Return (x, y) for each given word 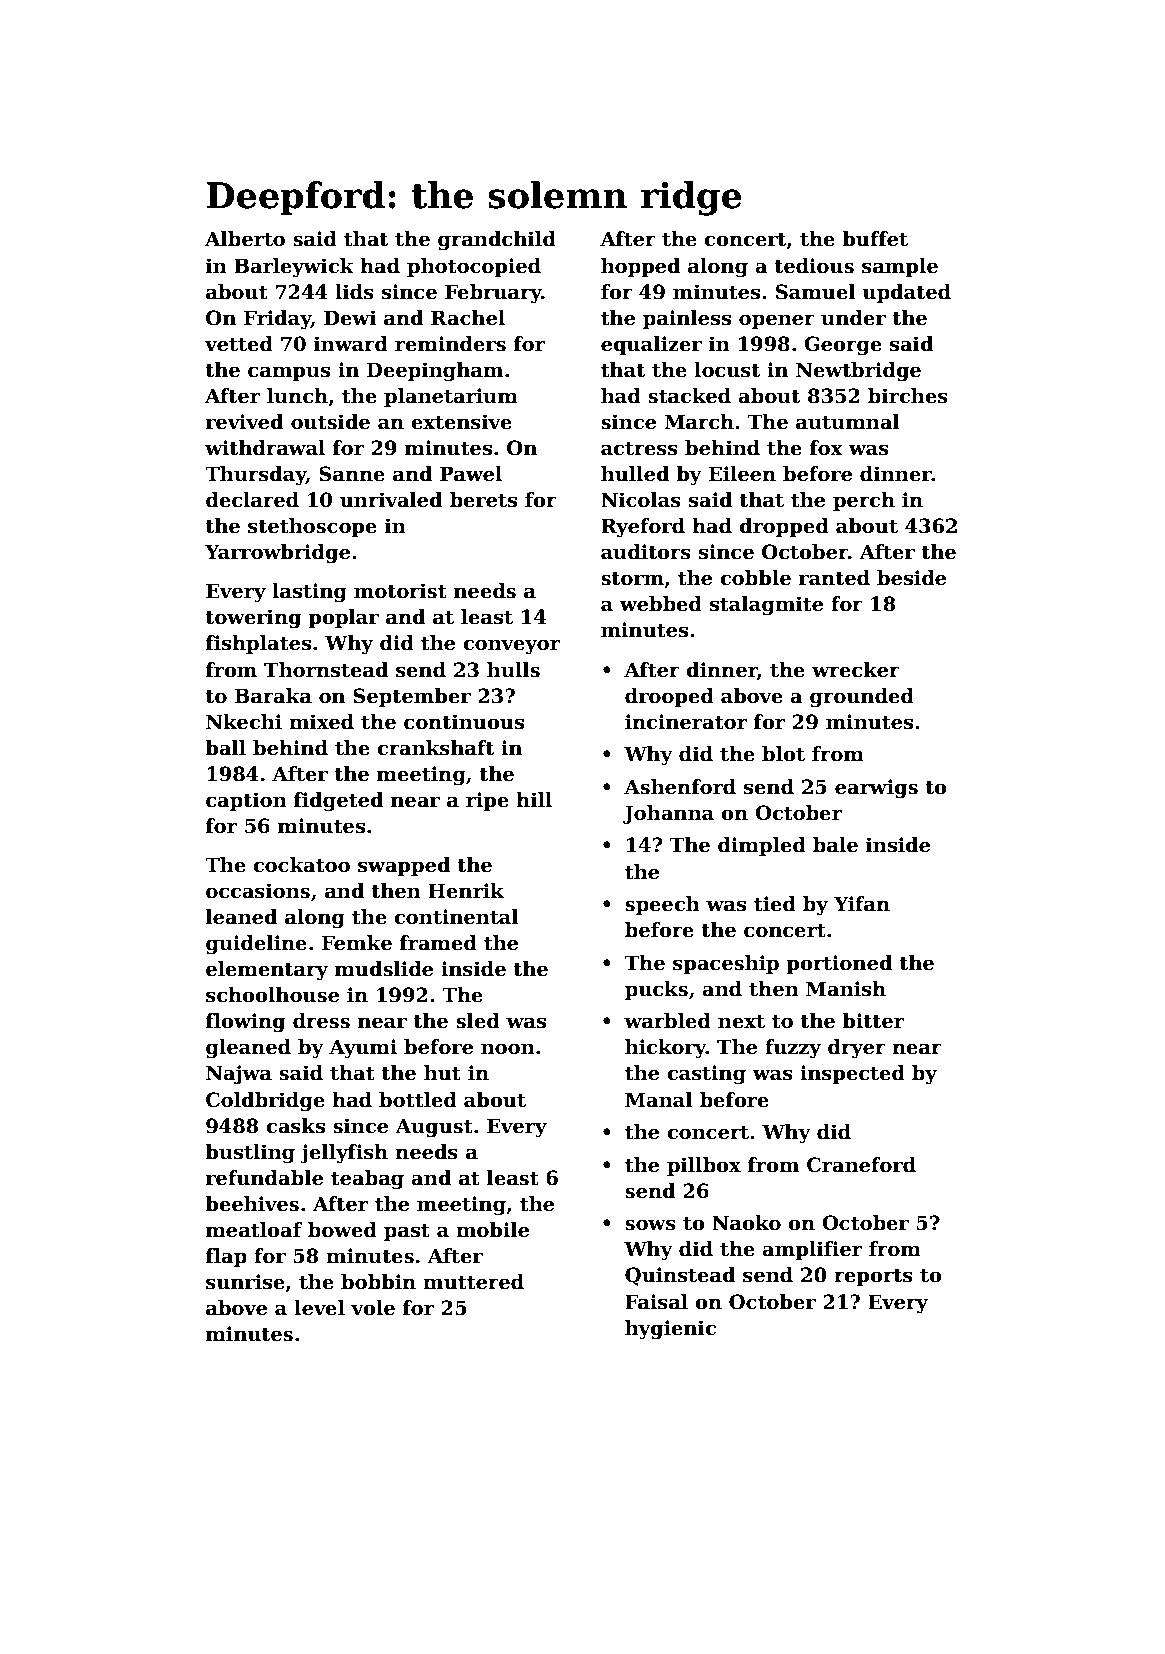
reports (873, 1277)
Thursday (255, 476)
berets (483, 500)
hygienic (670, 1329)
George (843, 346)
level (319, 1308)
